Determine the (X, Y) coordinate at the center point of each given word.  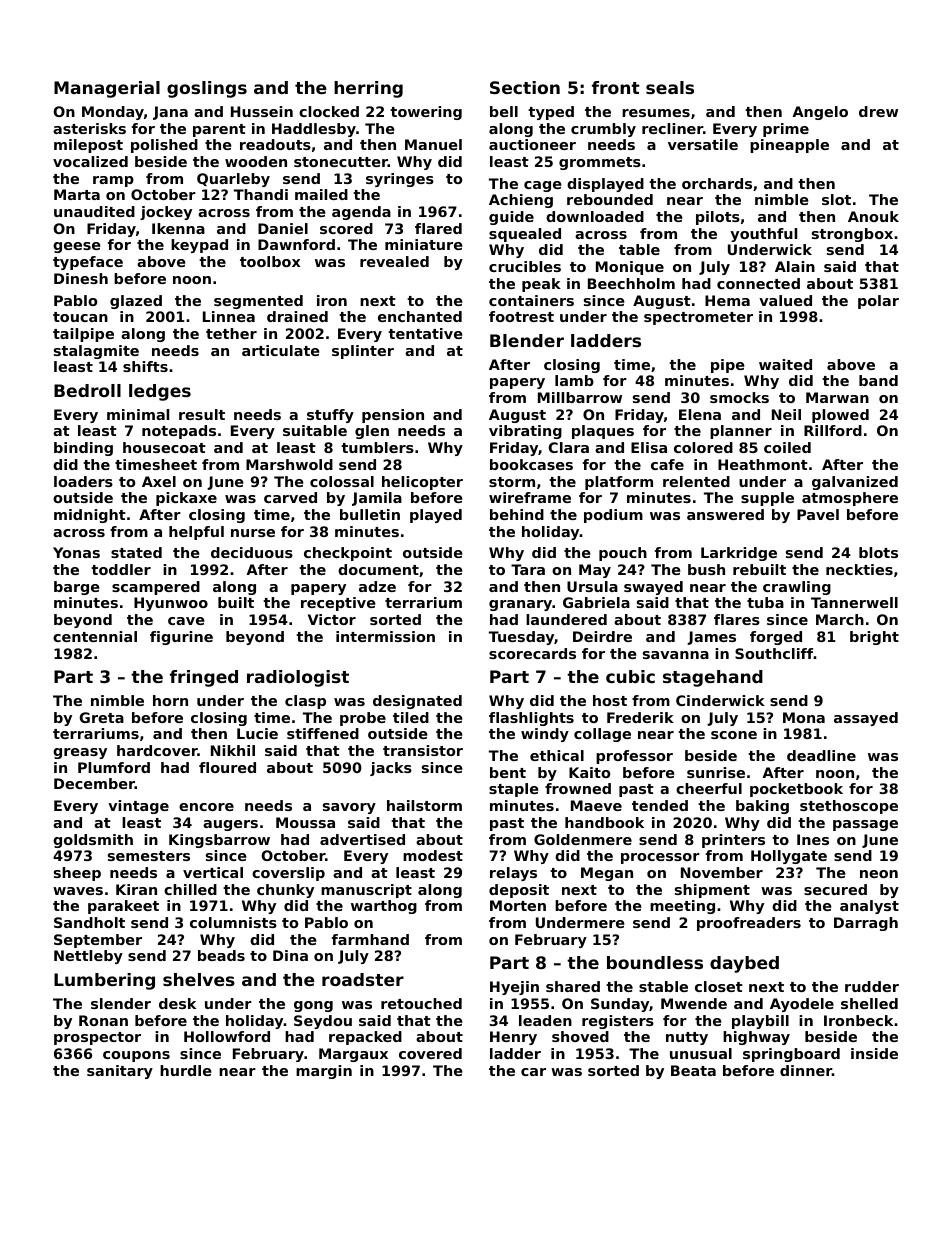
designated (417, 702)
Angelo (820, 113)
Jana (170, 113)
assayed (866, 719)
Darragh (866, 924)
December (94, 783)
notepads (179, 432)
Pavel (818, 514)
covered (430, 1053)
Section (525, 87)
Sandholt (89, 922)
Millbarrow (580, 397)
